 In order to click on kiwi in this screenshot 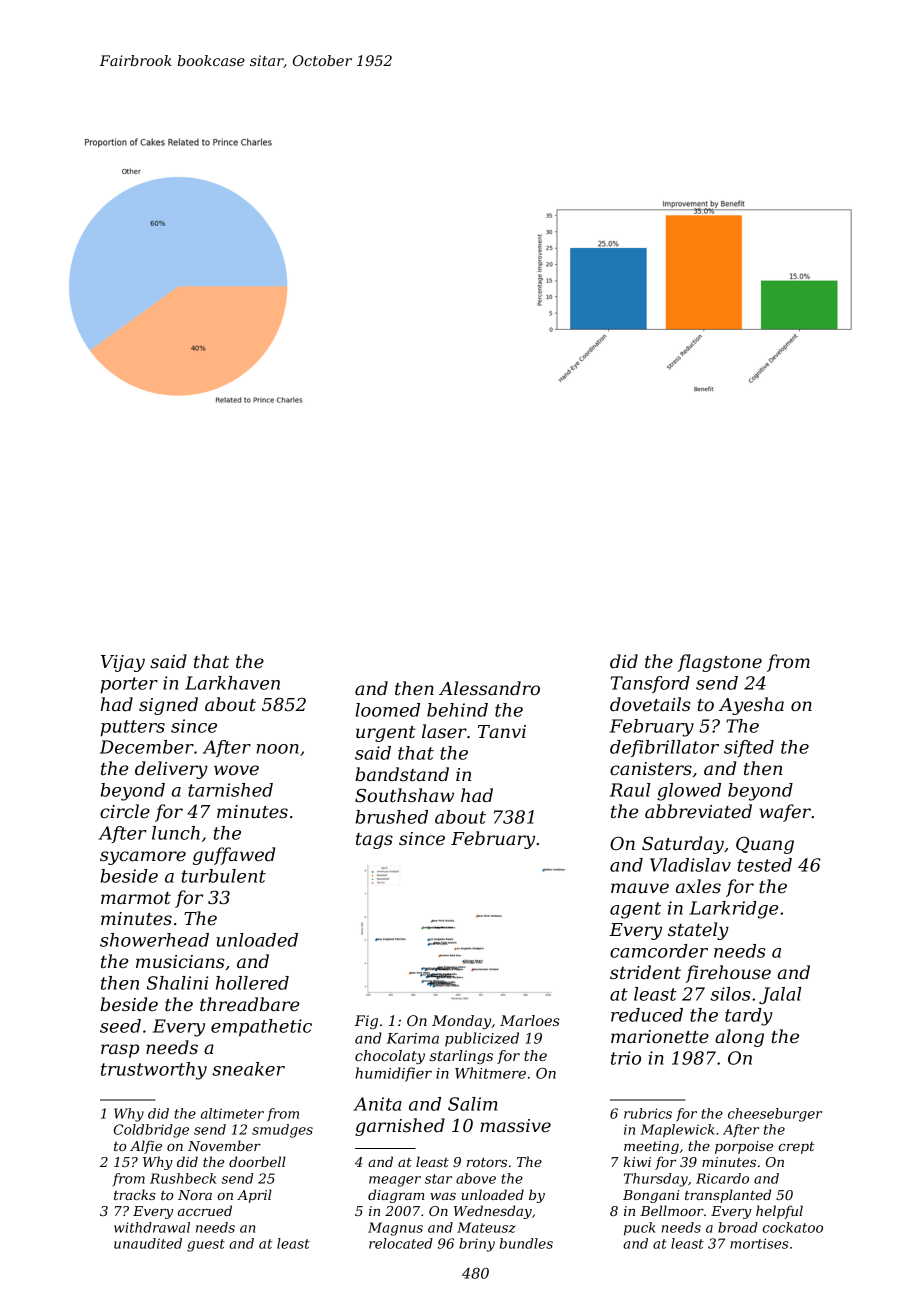, I will do `click(637, 1161)`.
